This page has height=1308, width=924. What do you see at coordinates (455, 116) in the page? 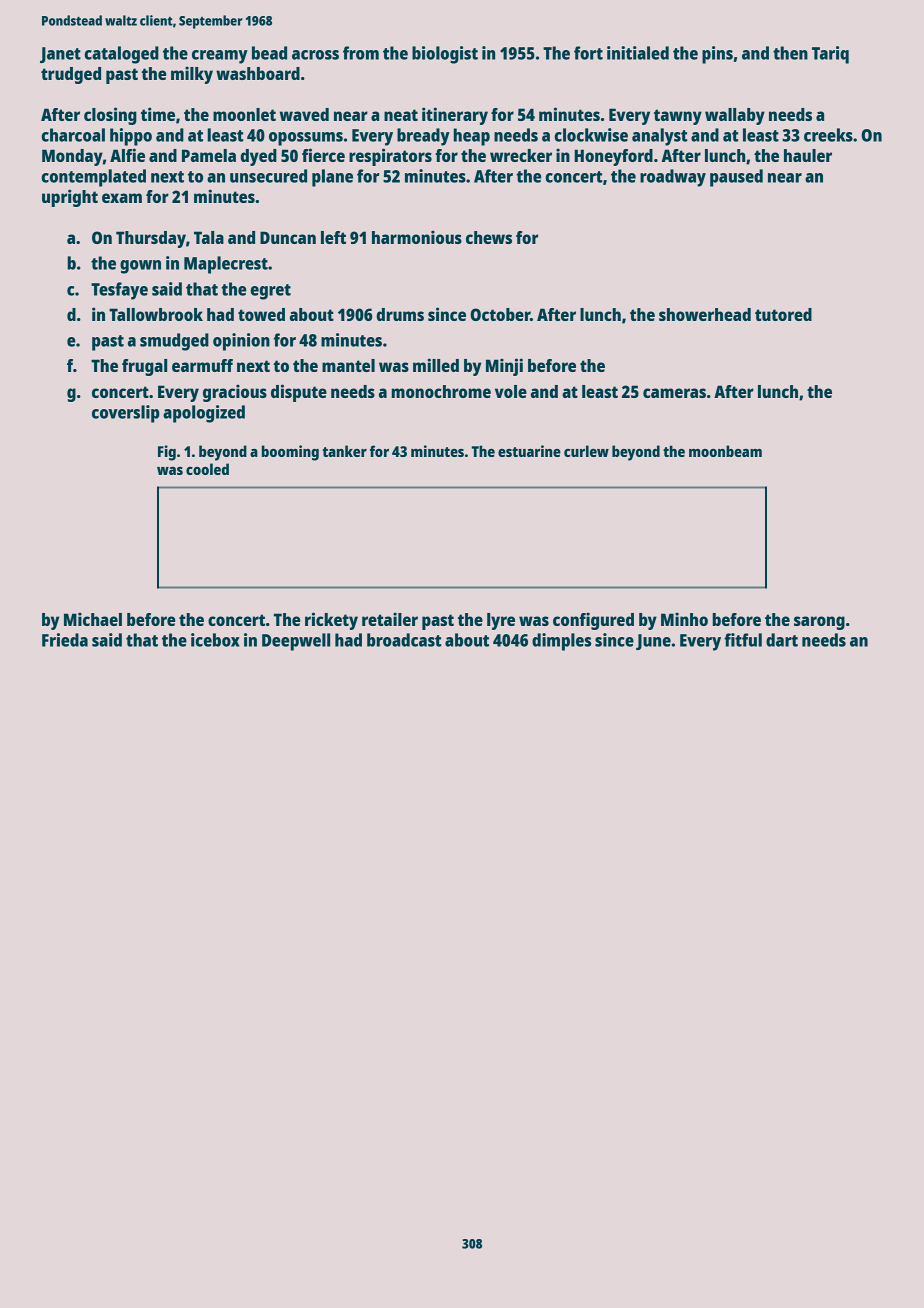
I see `itinerary` at bounding box center [455, 116].
